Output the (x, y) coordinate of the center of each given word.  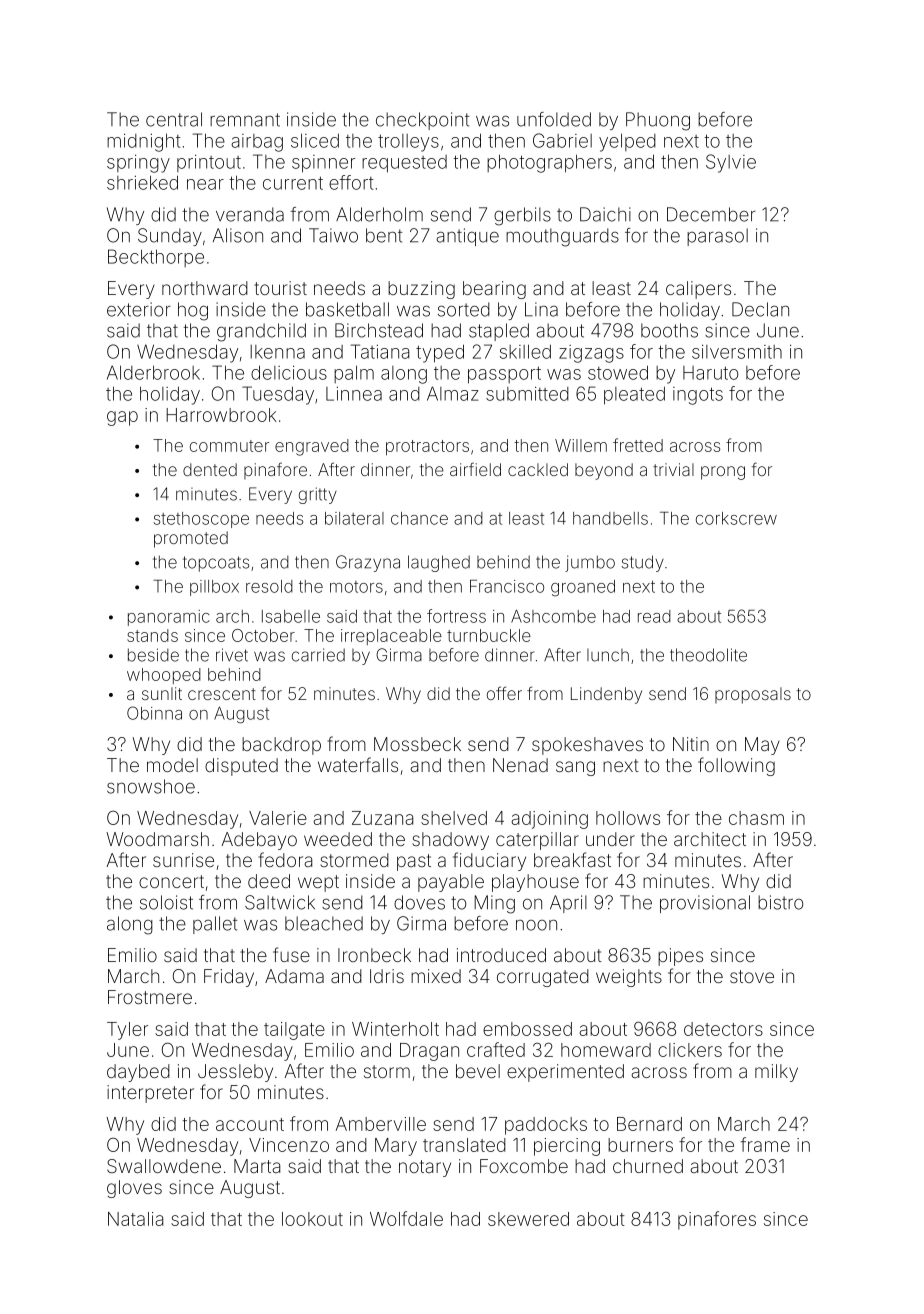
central (174, 119)
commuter (229, 446)
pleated (634, 395)
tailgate (294, 1031)
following (736, 766)
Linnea (354, 394)
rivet (232, 655)
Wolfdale (406, 1218)
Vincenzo (289, 1145)
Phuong (658, 121)
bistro (780, 902)
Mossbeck (417, 744)
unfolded (554, 119)
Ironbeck (374, 955)
